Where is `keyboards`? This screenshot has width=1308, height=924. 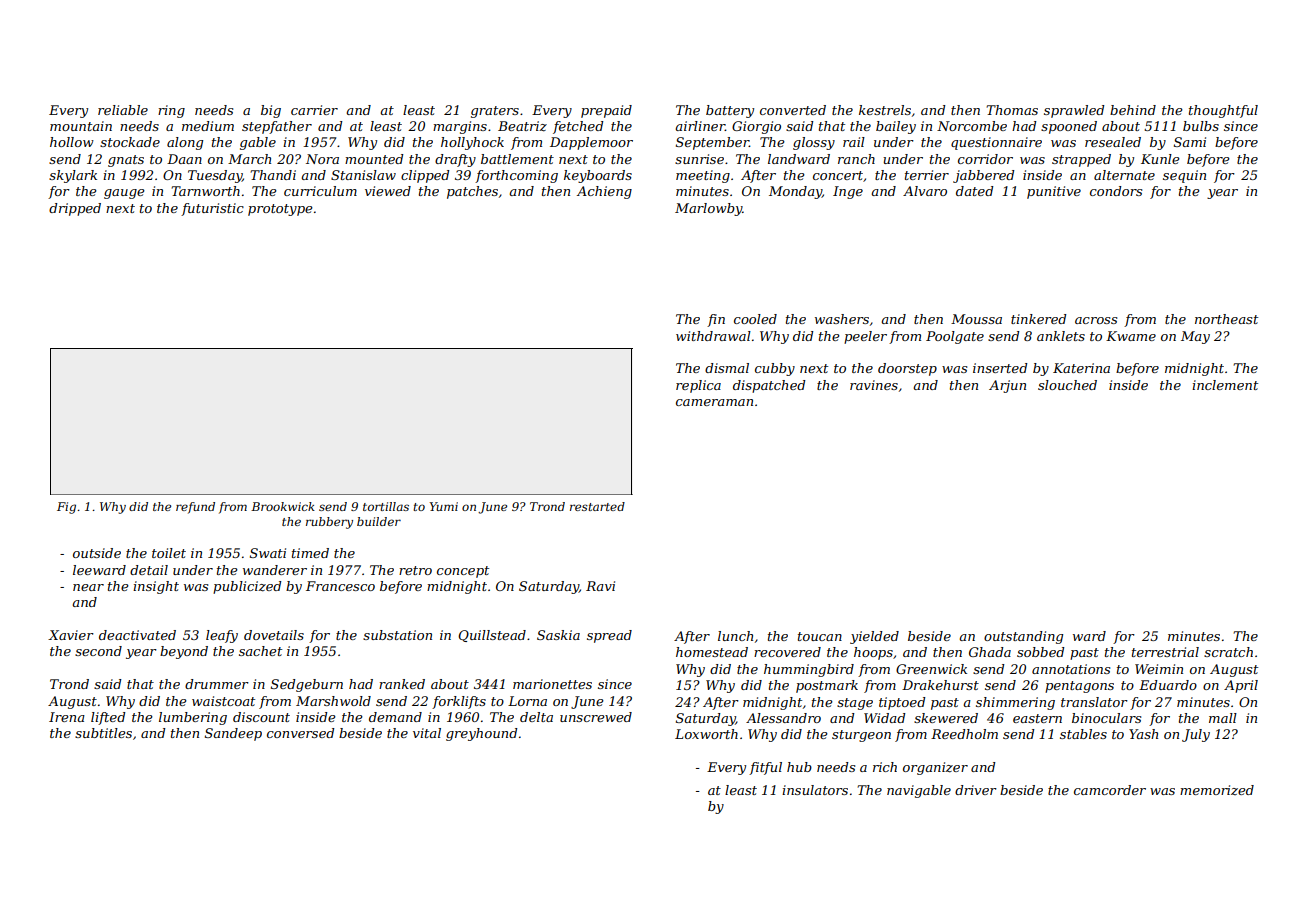 keyboards is located at coordinates (598, 176).
